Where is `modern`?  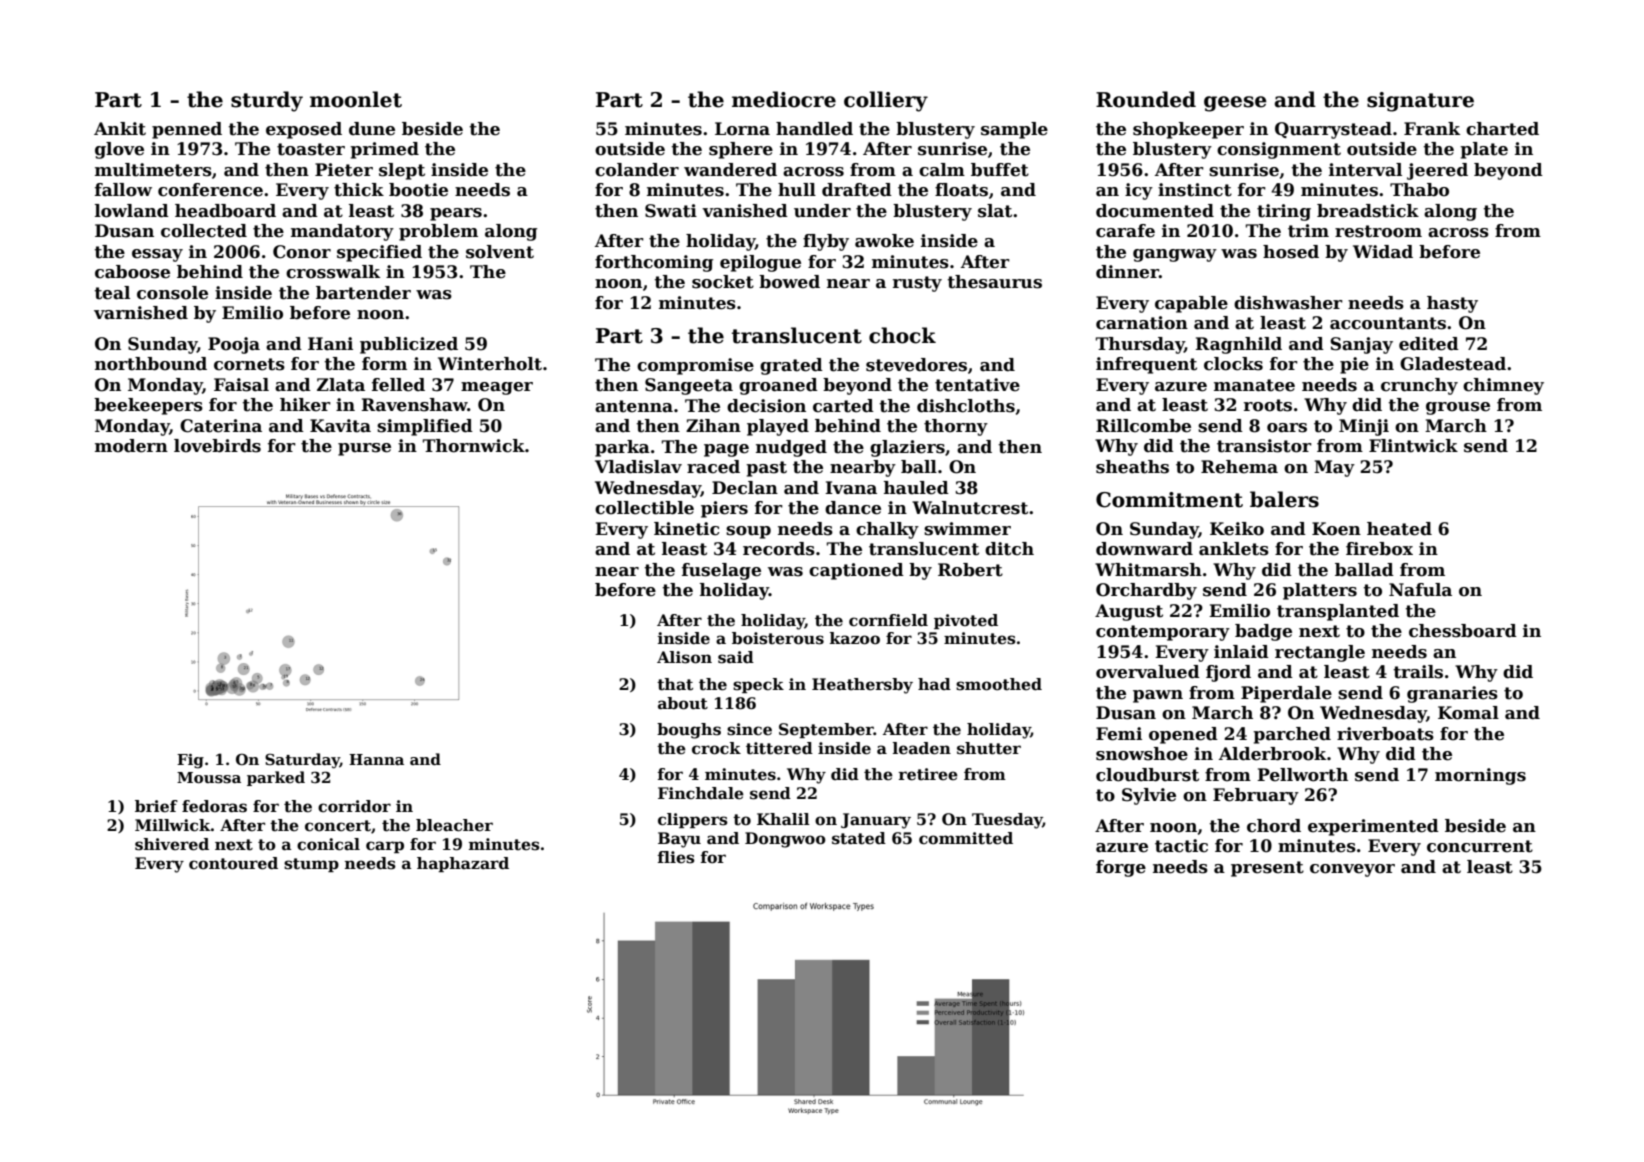
modern is located at coordinates (131, 446).
